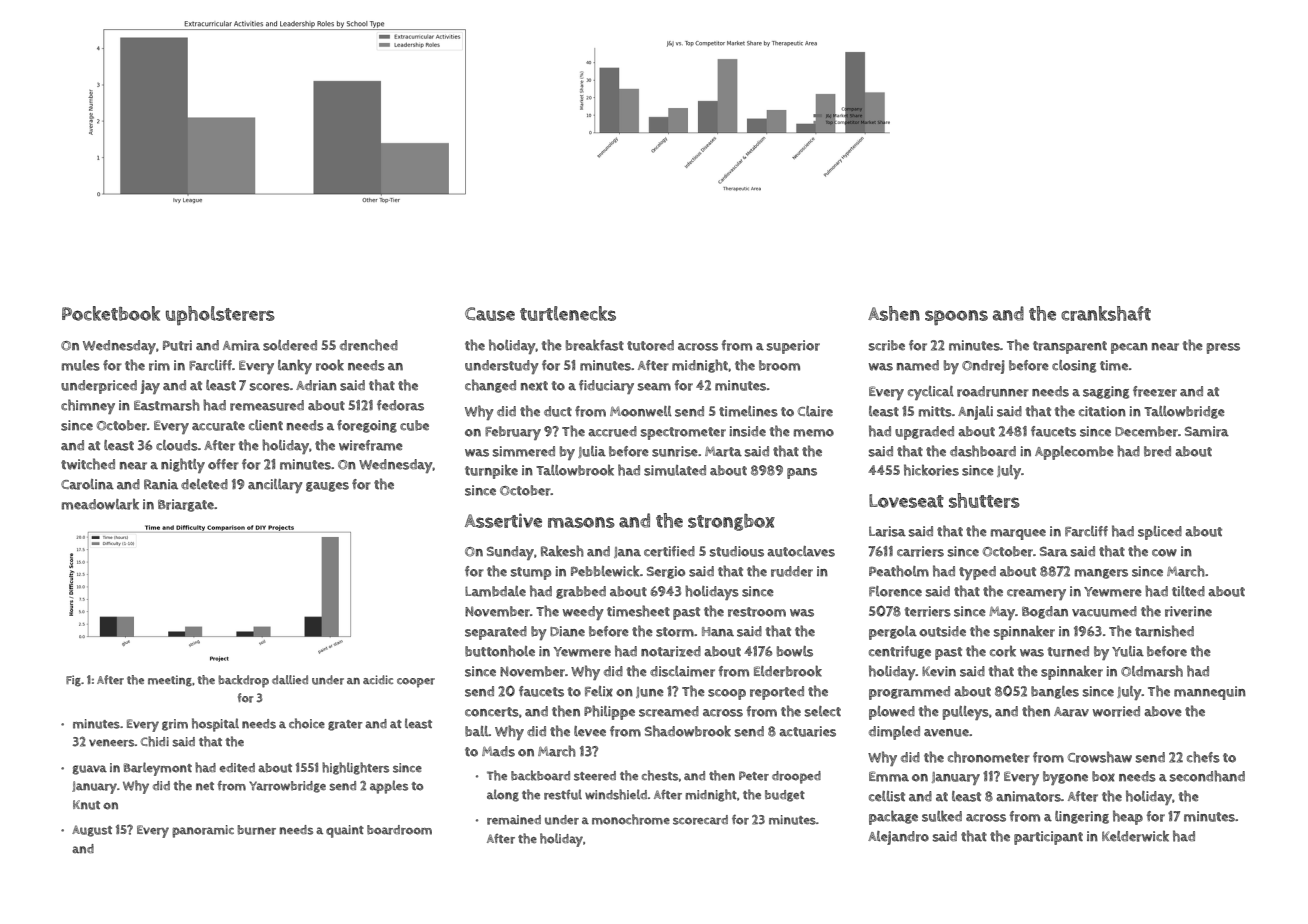  I want to click on Briargate, so click(186, 505).
